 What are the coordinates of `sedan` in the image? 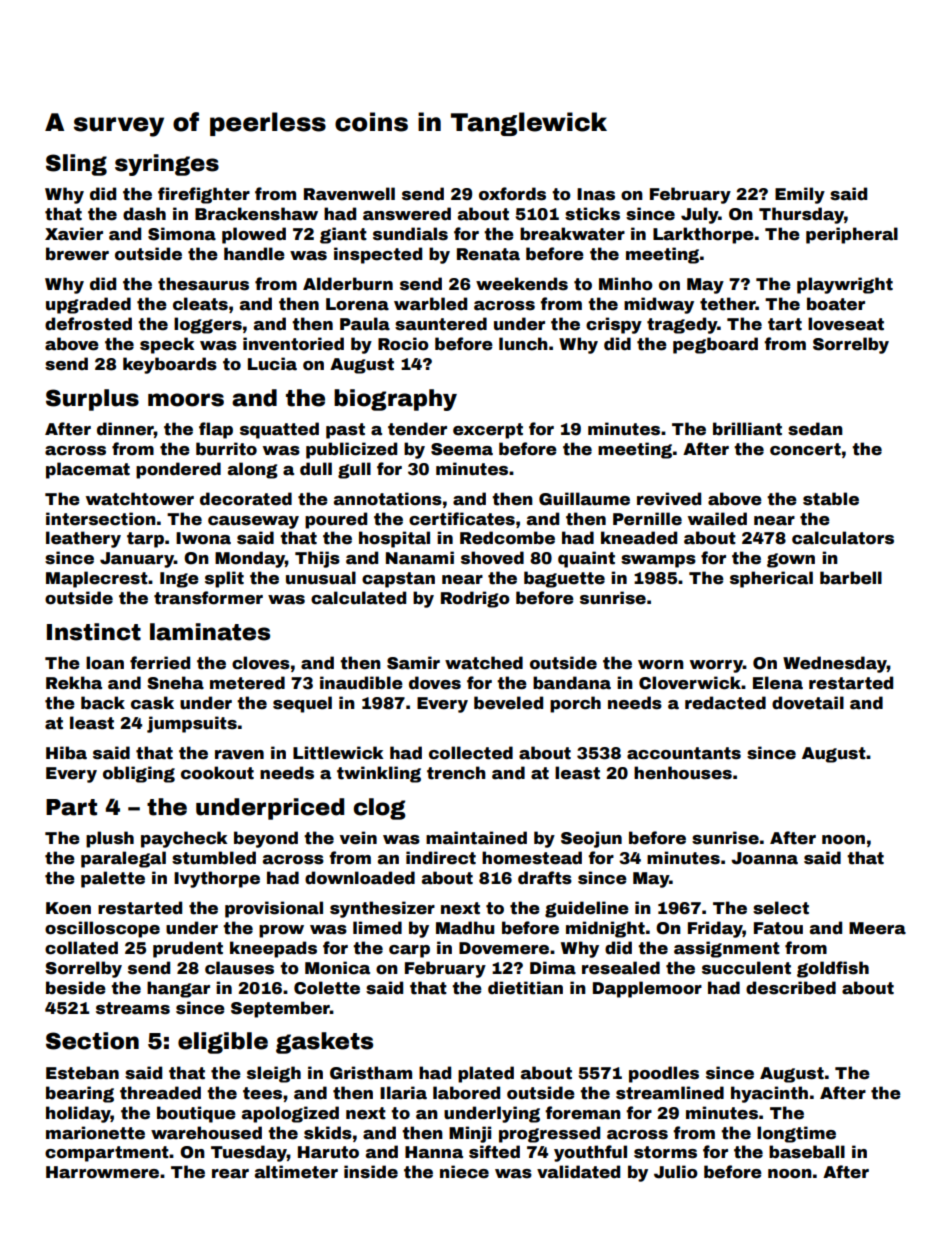 It's located at (815, 429).
